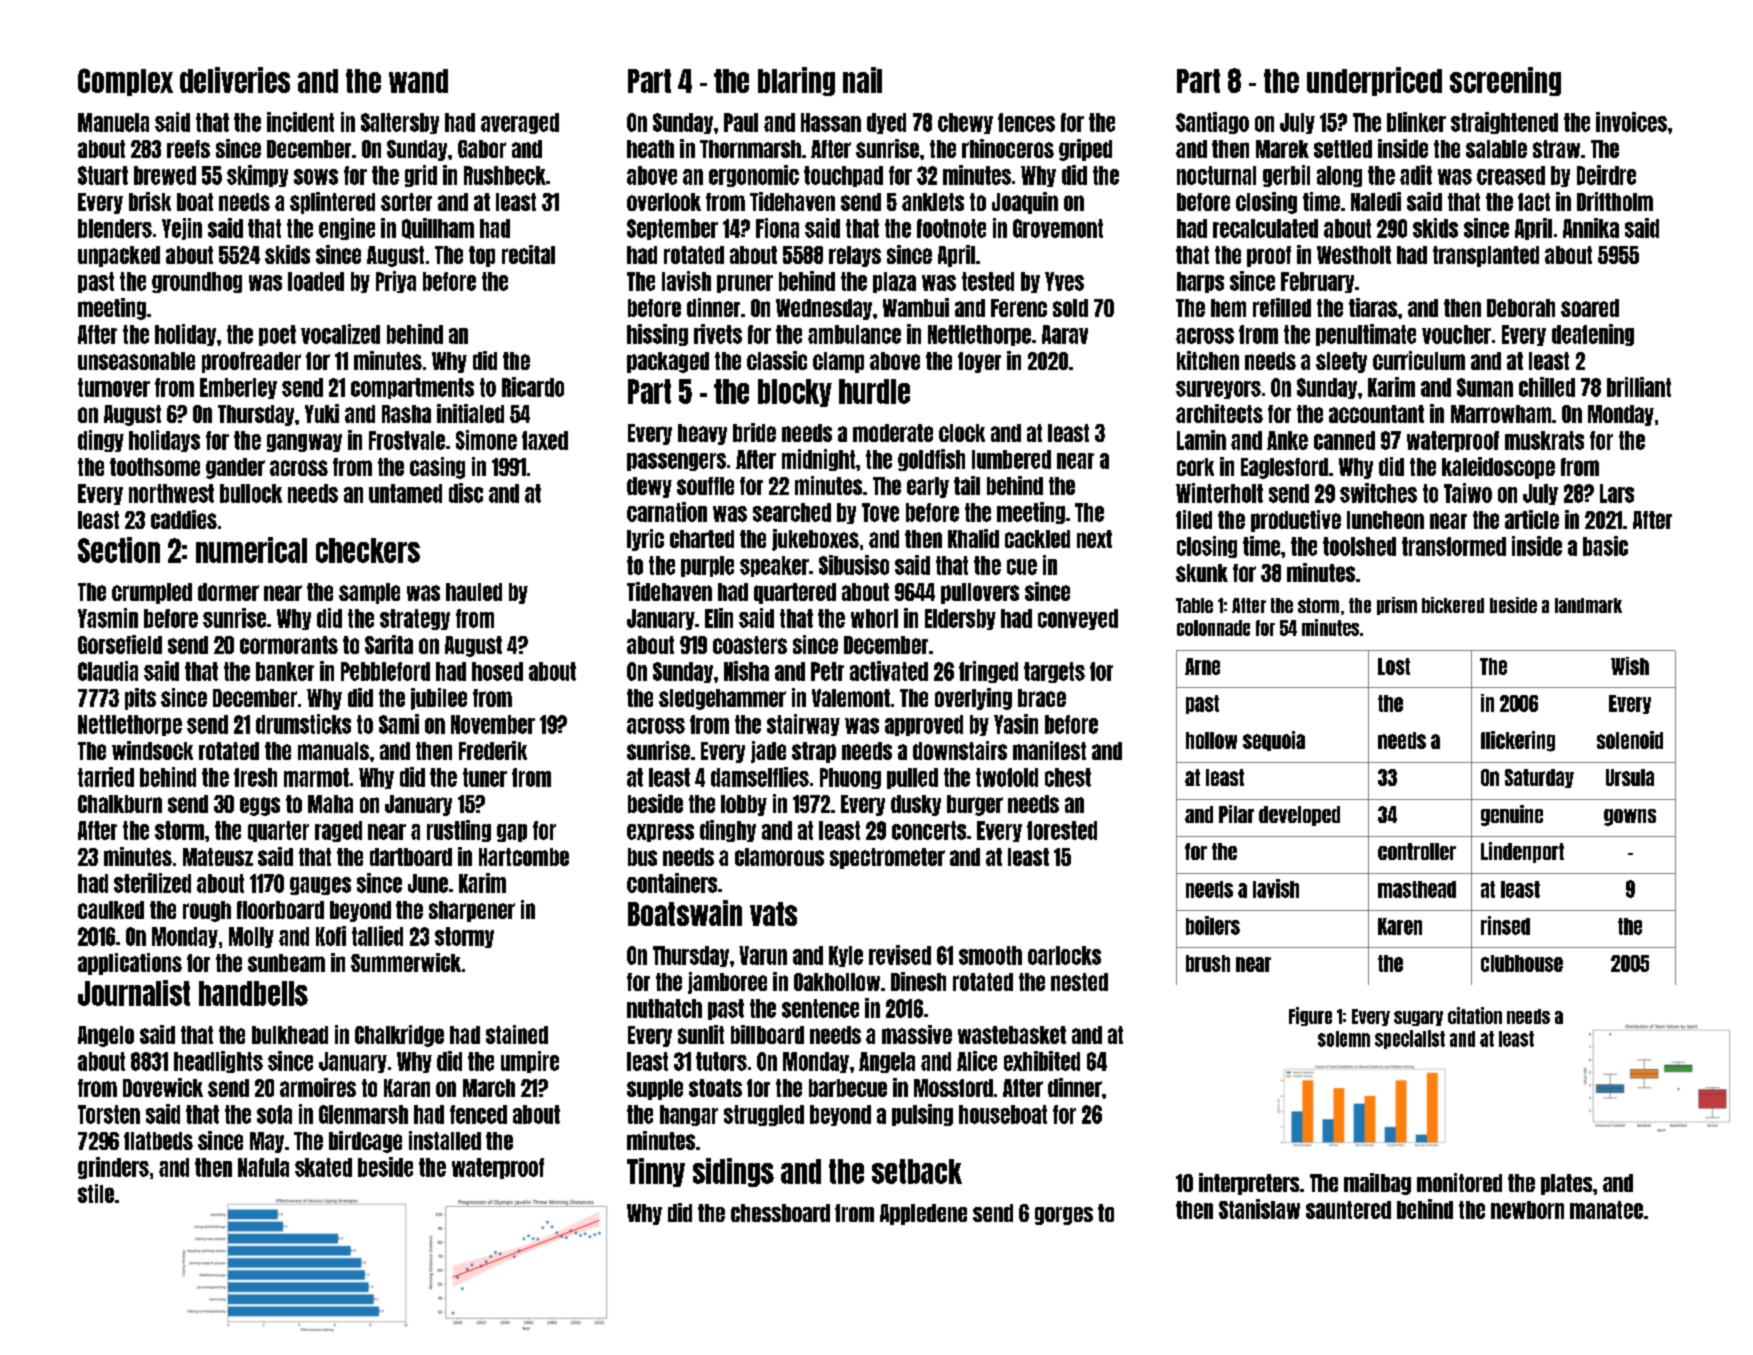 Image resolution: width=1753 pixels, height=1355 pixels. What do you see at coordinates (1064, 955) in the screenshot?
I see `oarlocks` at bounding box center [1064, 955].
